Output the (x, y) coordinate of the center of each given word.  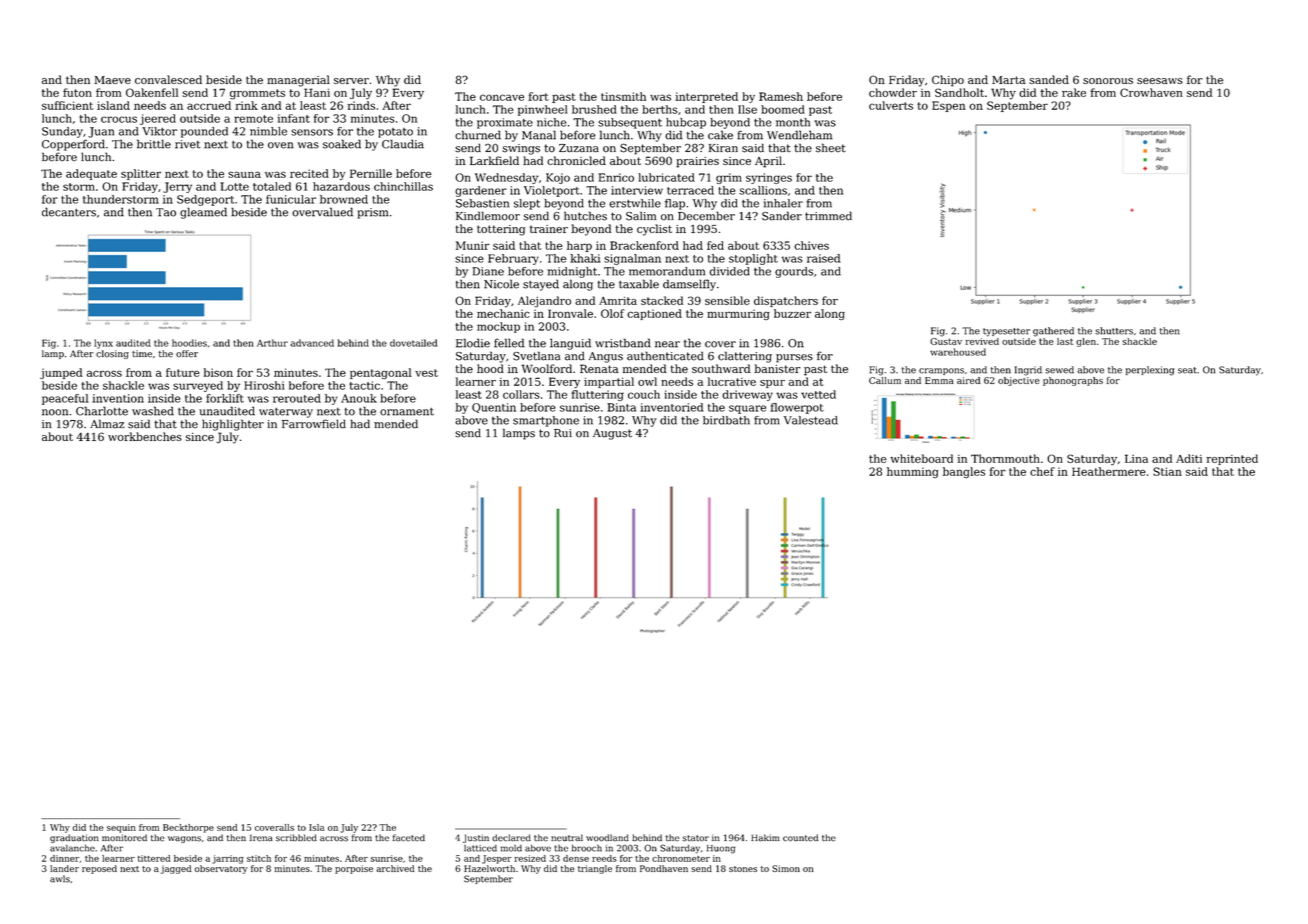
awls (60, 879)
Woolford (546, 368)
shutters (1114, 331)
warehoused (958, 352)
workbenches (145, 436)
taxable (639, 284)
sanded (1049, 79)
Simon (786, 868)
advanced (312, 343)
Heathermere (1109, 471)
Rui (563, 433)
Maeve (112, 80)
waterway (286, 413)
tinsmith (623, 96)
